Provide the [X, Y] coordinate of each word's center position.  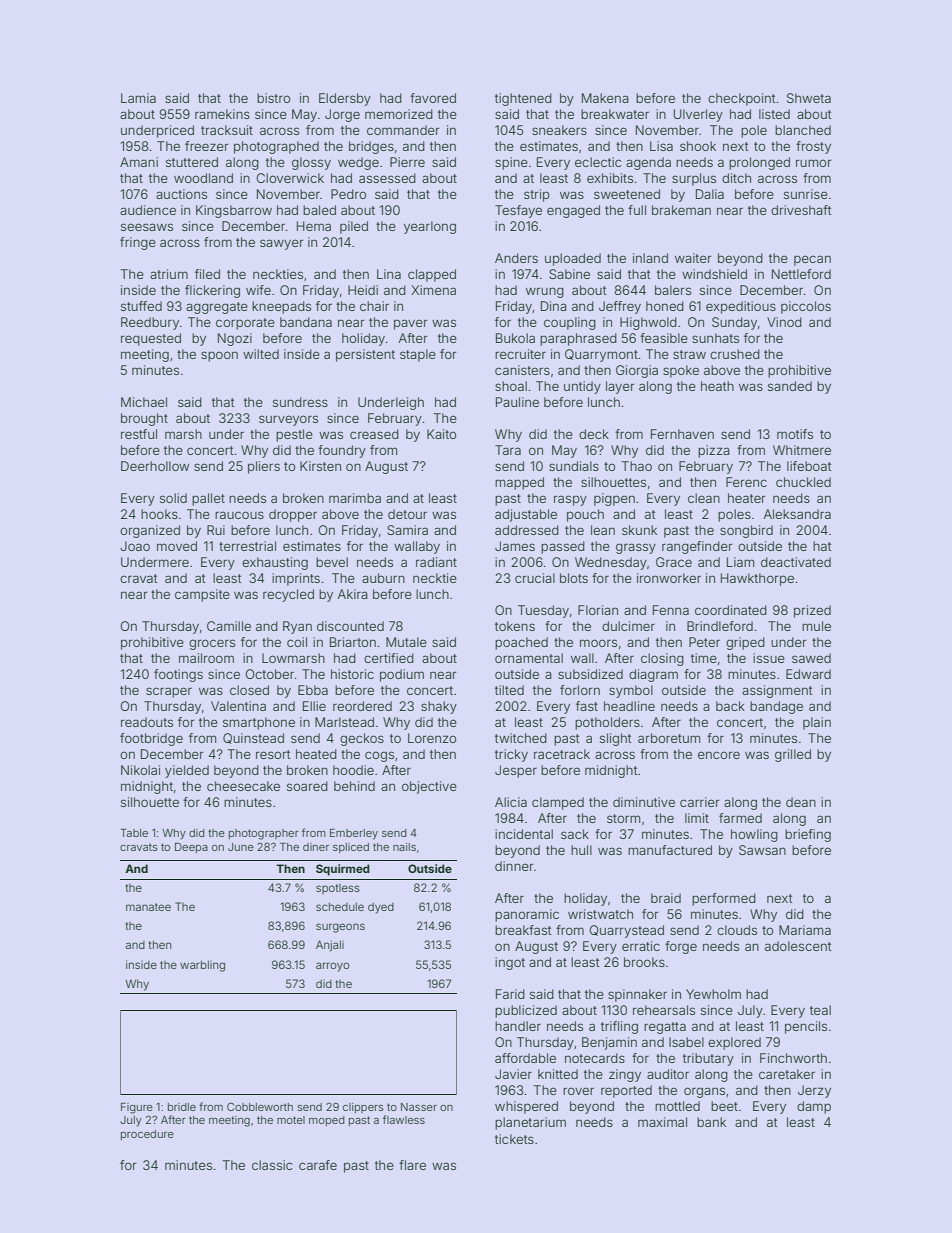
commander [403, 130]
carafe [318, 1165]
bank [711, 1122]
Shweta [809, 98]
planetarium [530, 1123]
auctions [181, 194]
